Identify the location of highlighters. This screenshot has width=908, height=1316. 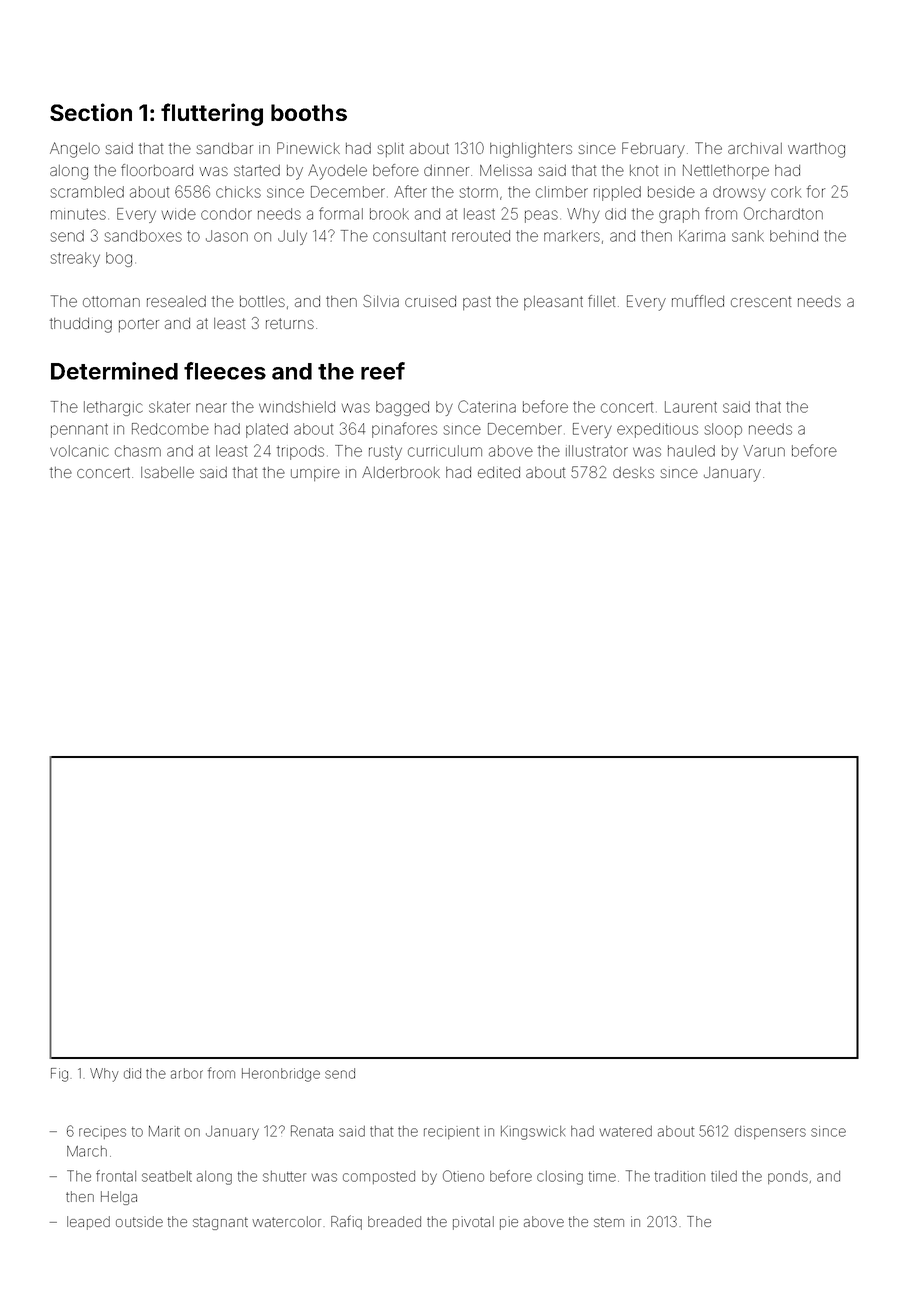
(531, 150).
